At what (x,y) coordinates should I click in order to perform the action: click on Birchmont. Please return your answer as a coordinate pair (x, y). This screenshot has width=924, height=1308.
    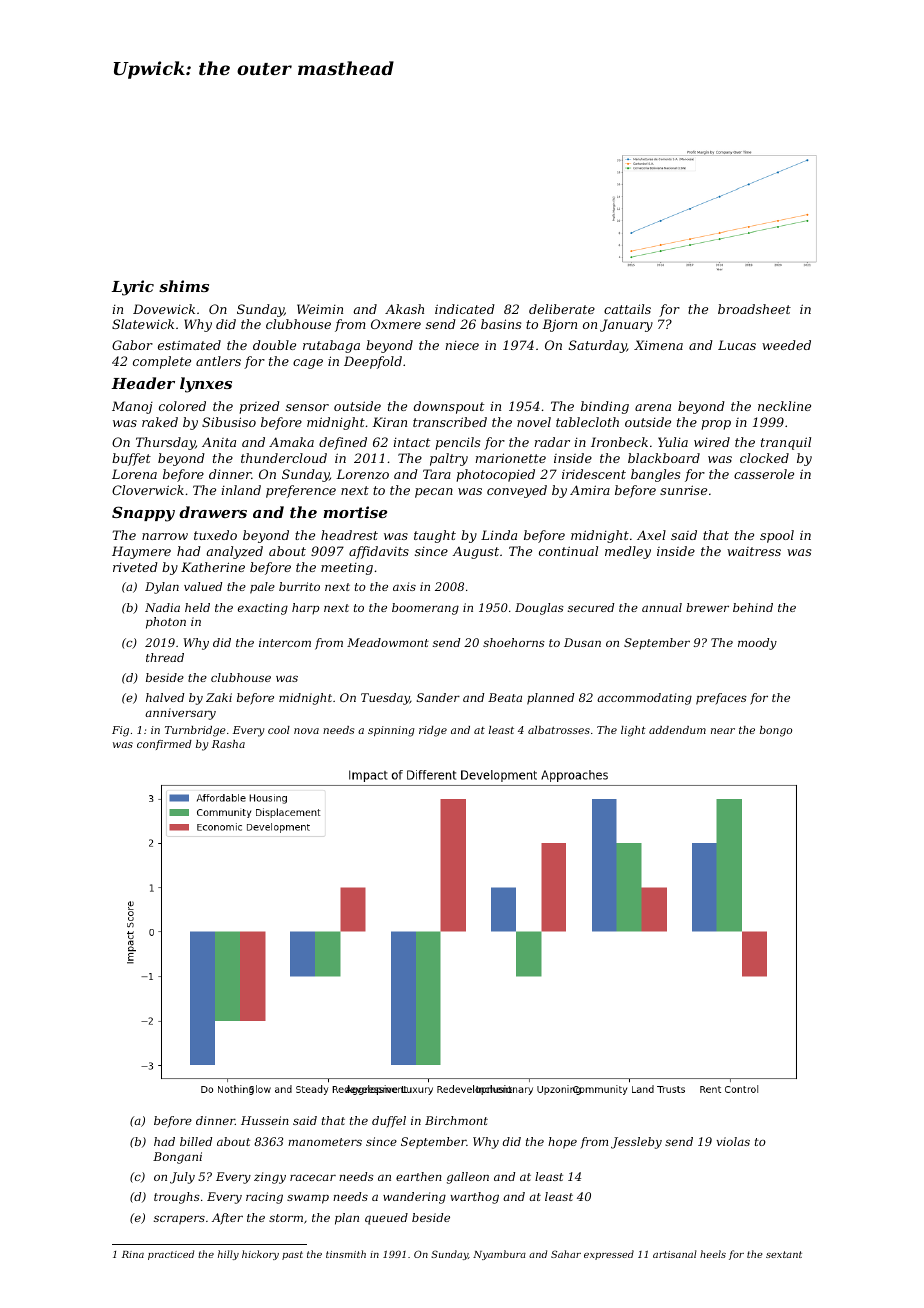
    Looking at the image, I should click on (456, 1120).
